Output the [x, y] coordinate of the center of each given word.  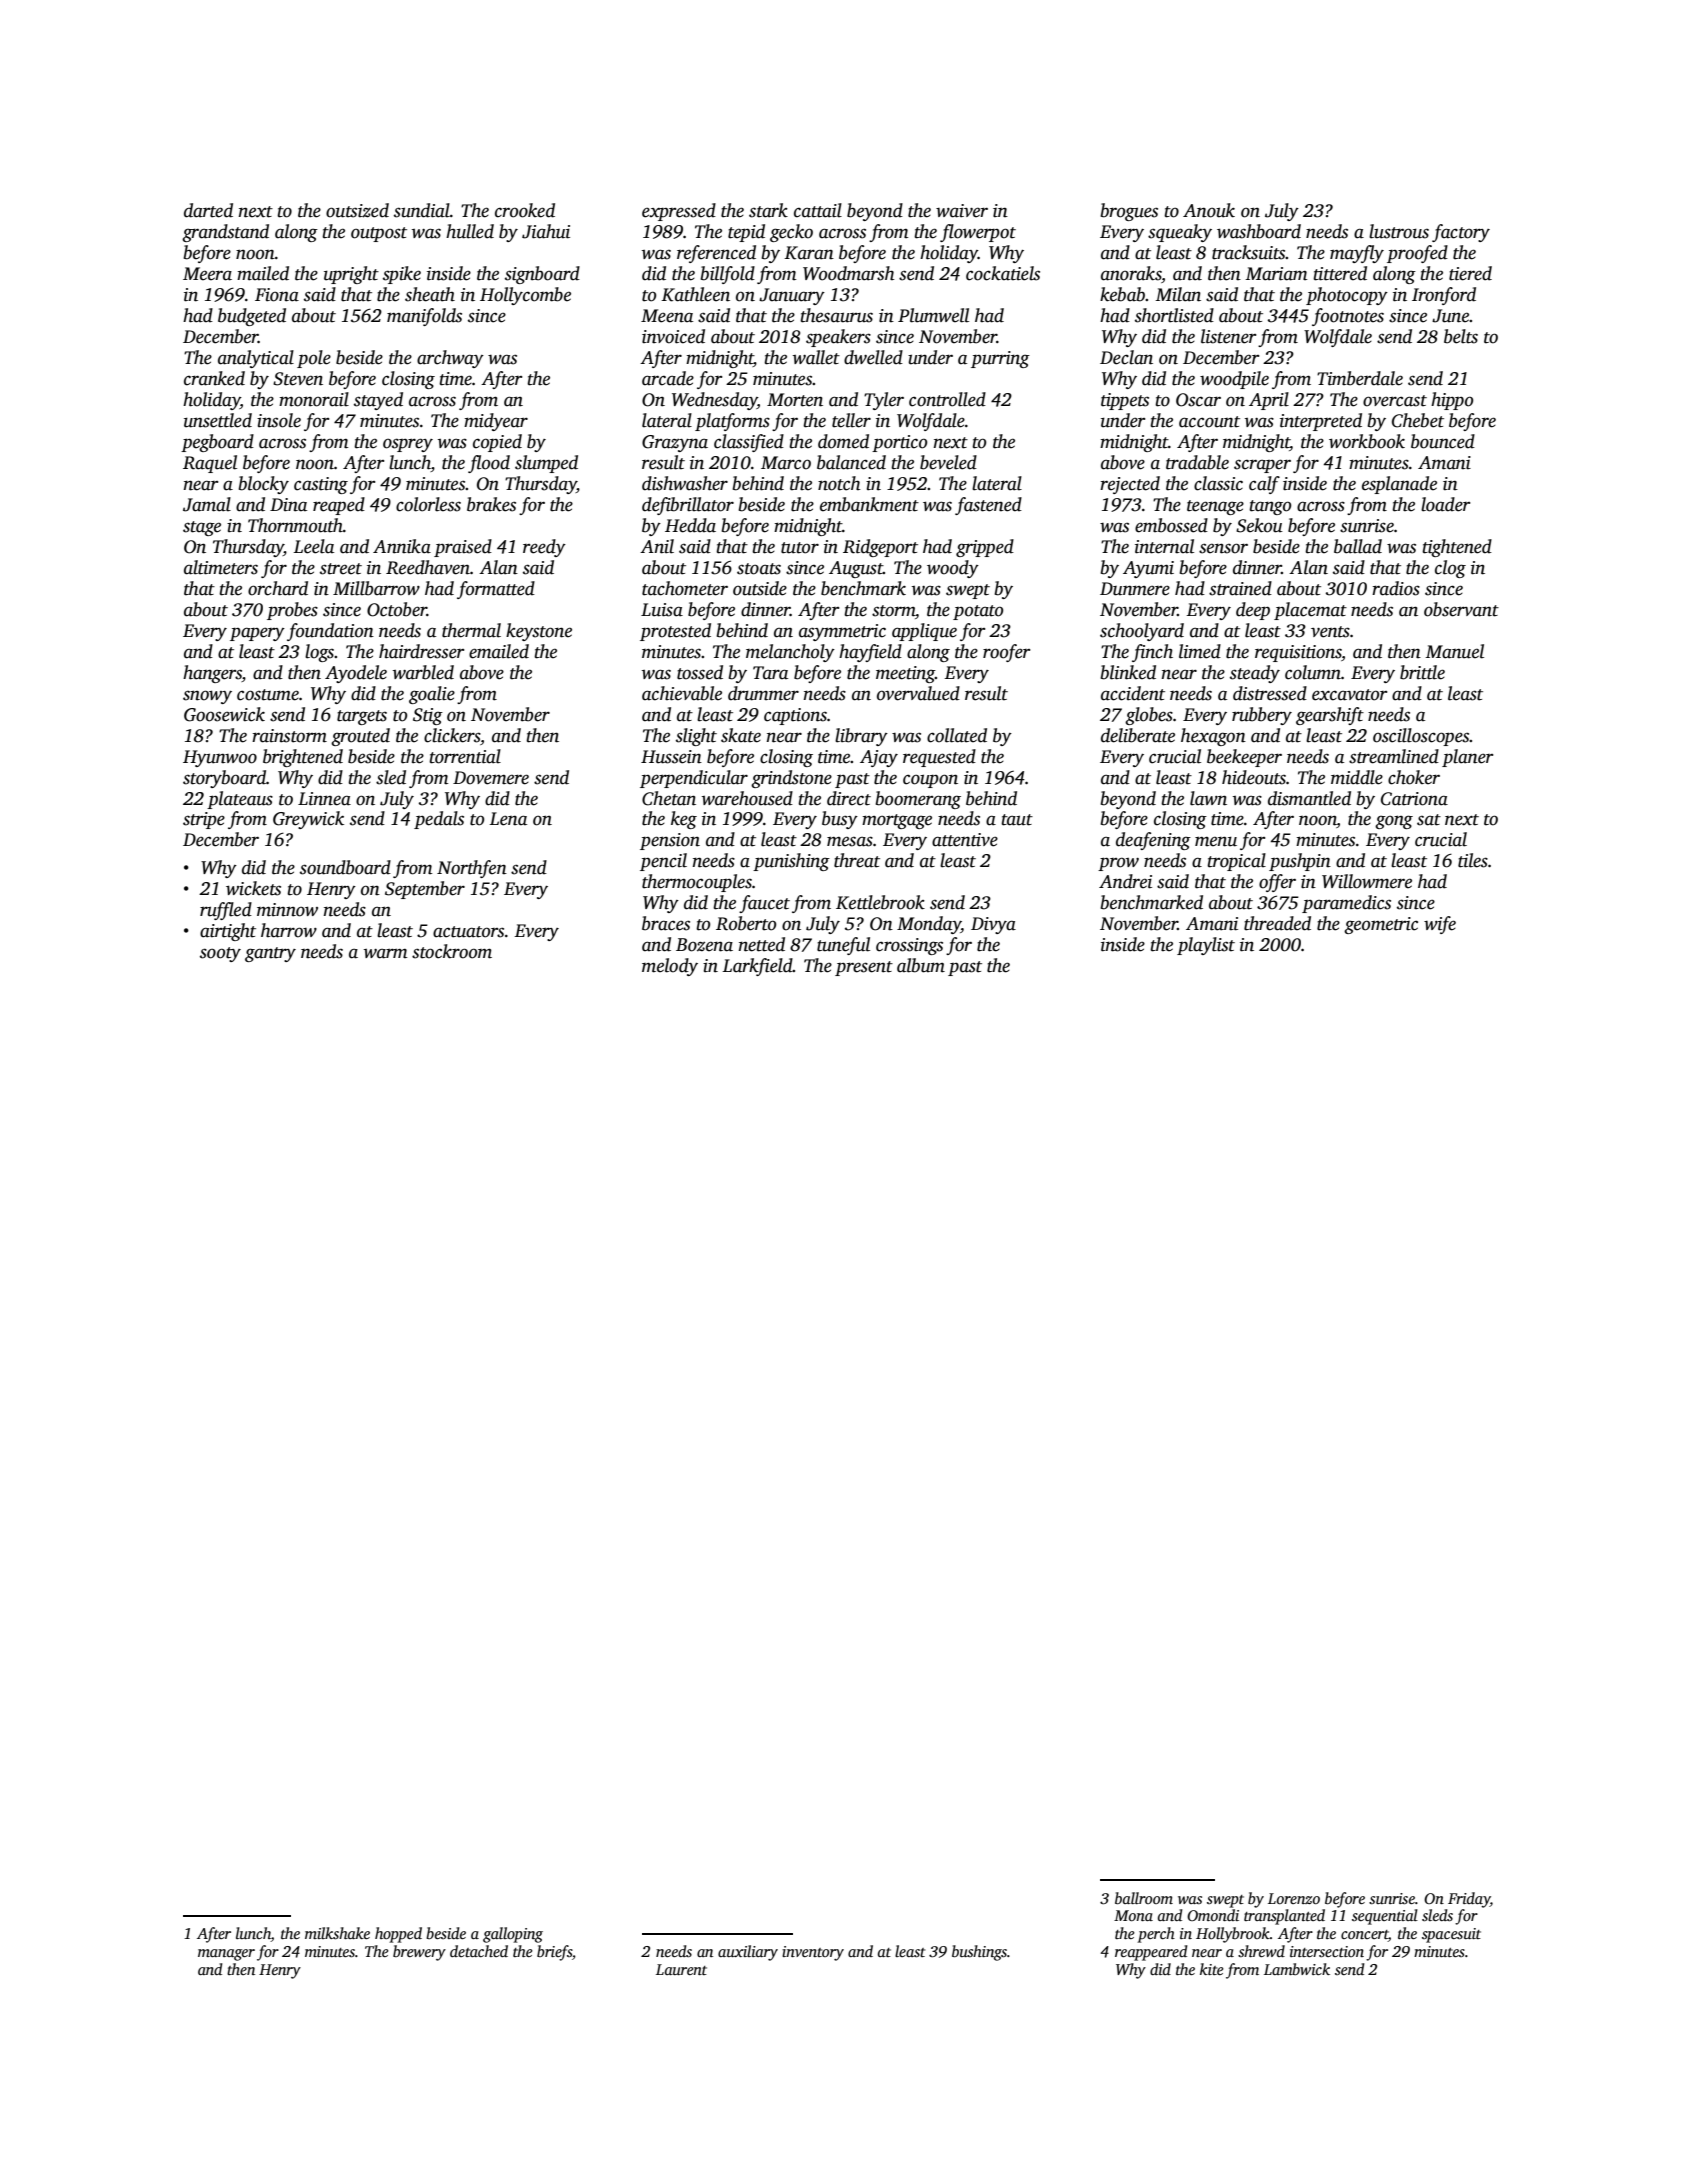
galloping [513, 1935]
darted [208, 210]
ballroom [1144, 1898]
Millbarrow [376, 588]
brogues [1129, 212]
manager [226, 1955]
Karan [809, 253]
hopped [398, 1935]
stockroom [452, 951]
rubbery [1262, 716]
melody [670, 967]
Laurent [681, 1969]
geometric [1381, 925]
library [861, 737]
